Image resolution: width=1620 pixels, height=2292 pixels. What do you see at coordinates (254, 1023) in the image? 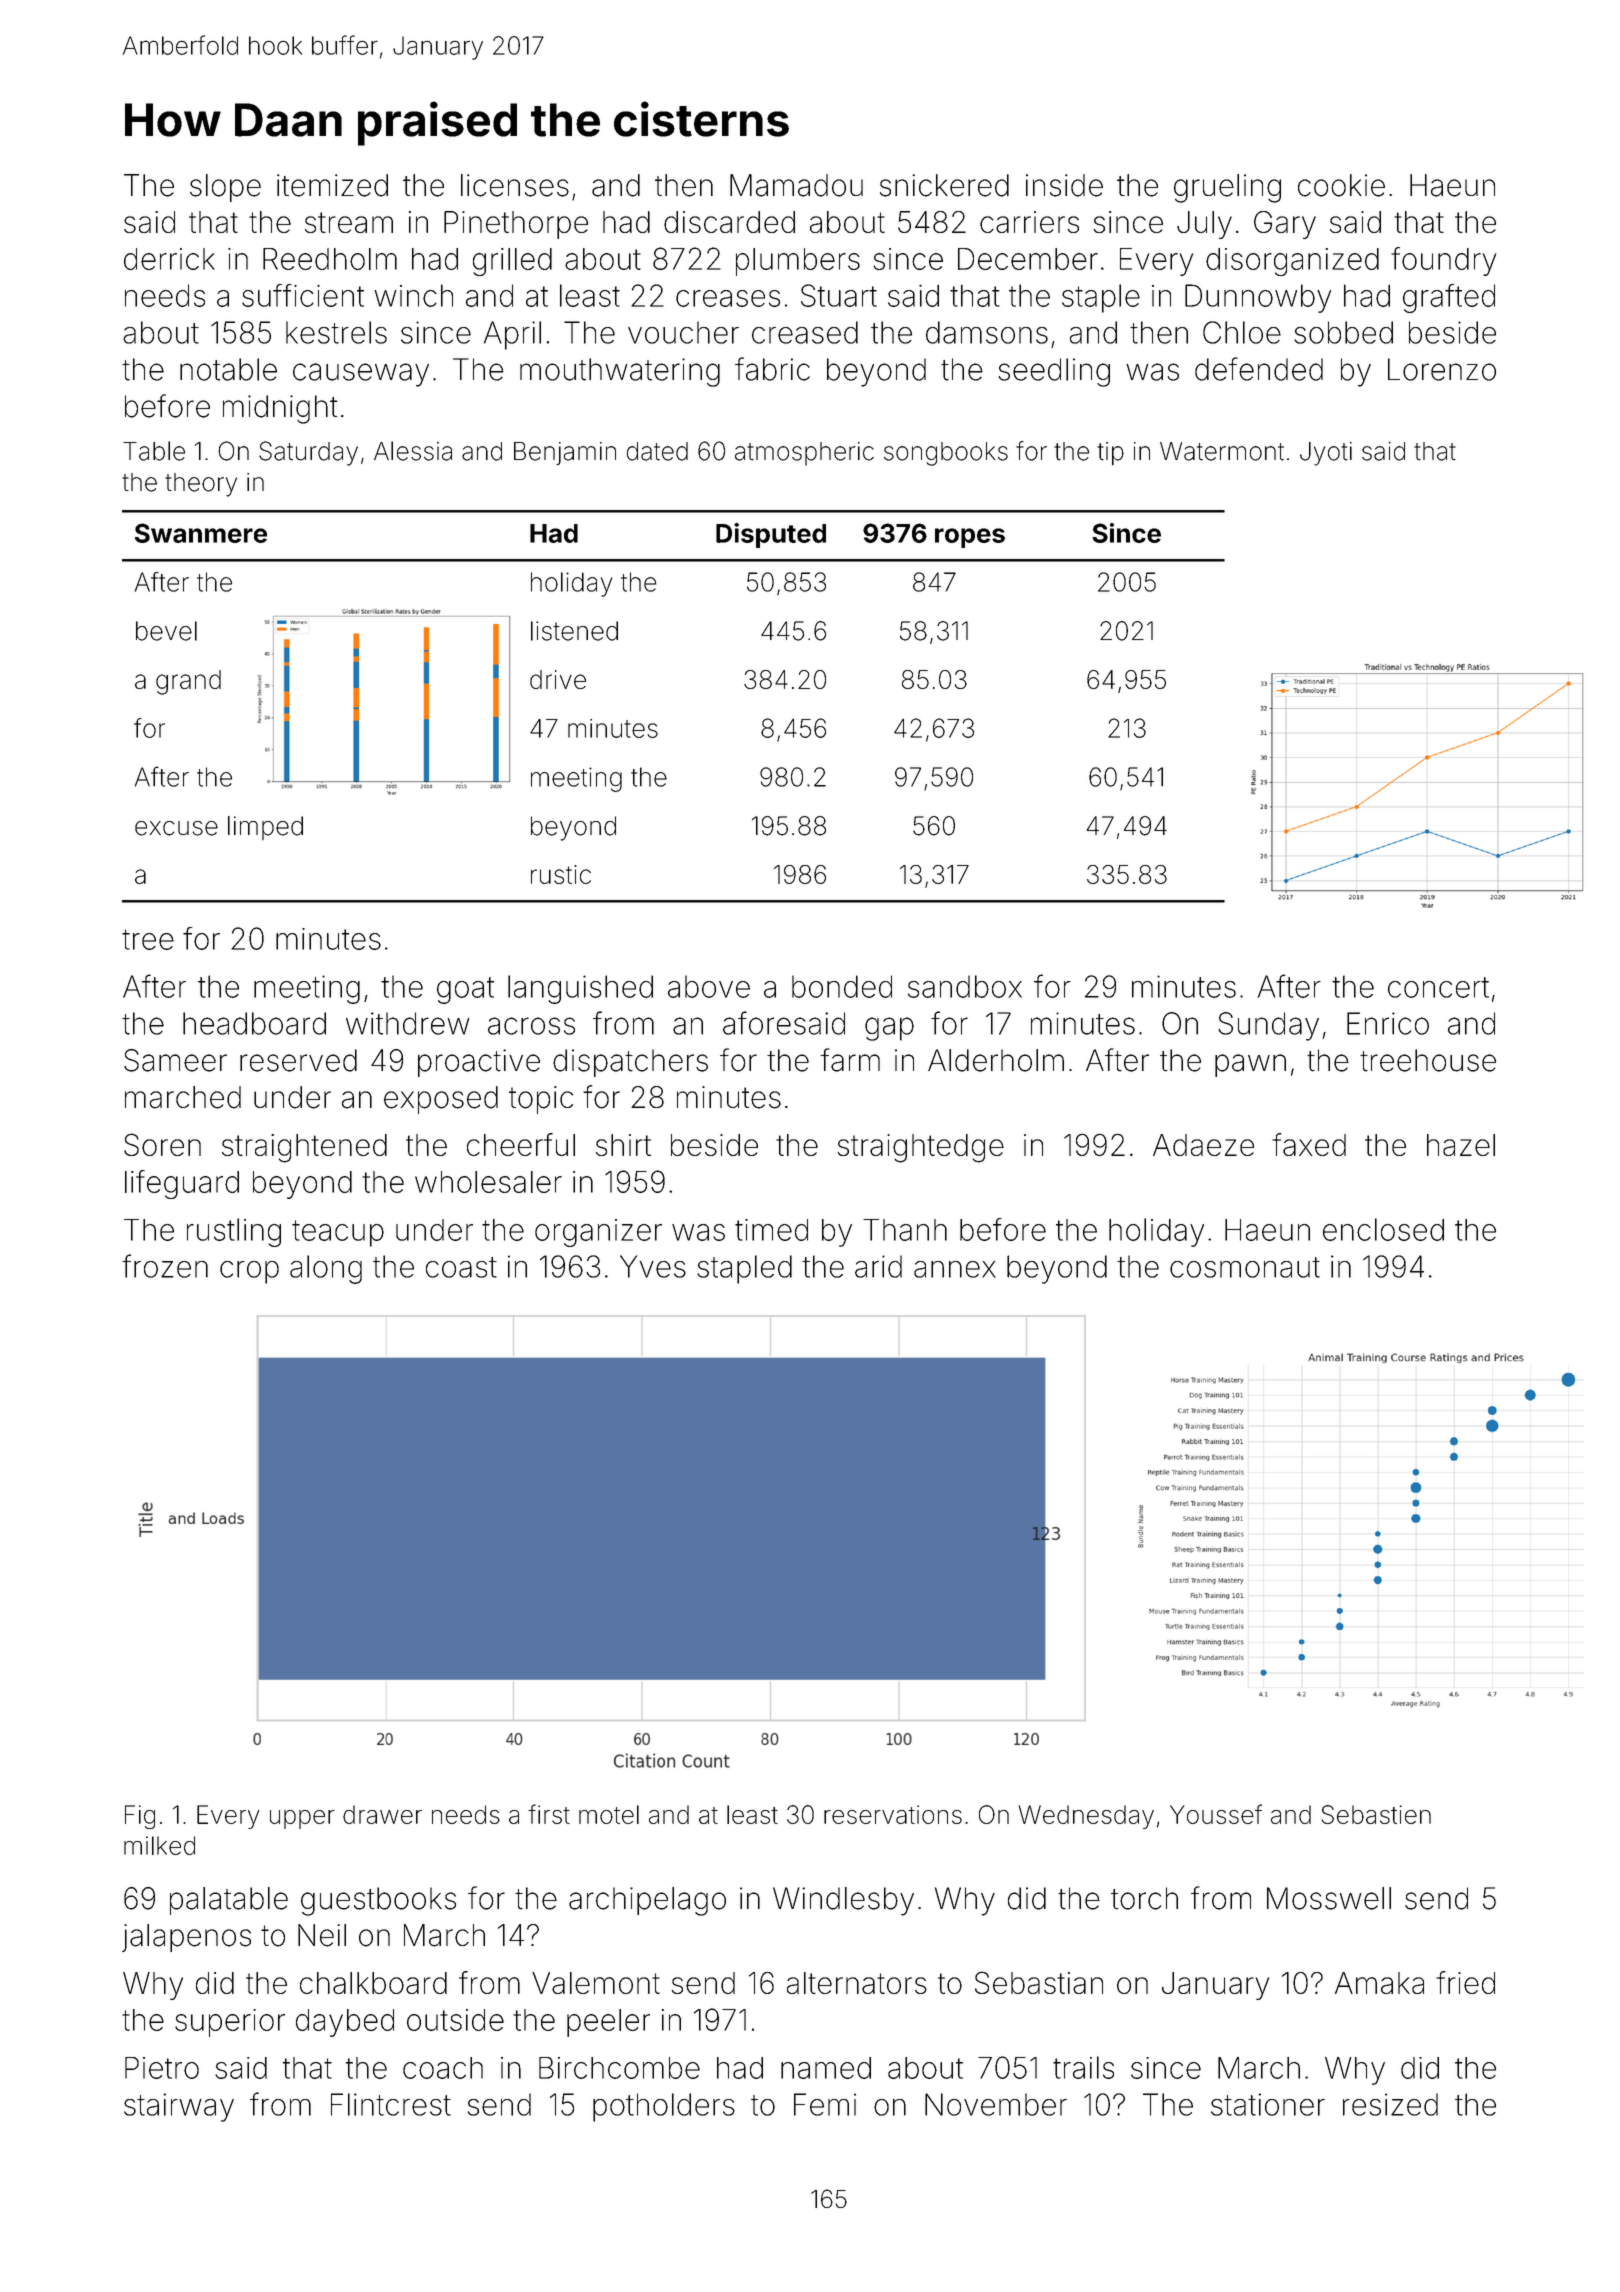
I see `headboard` at bounding box center [254, 1023].
